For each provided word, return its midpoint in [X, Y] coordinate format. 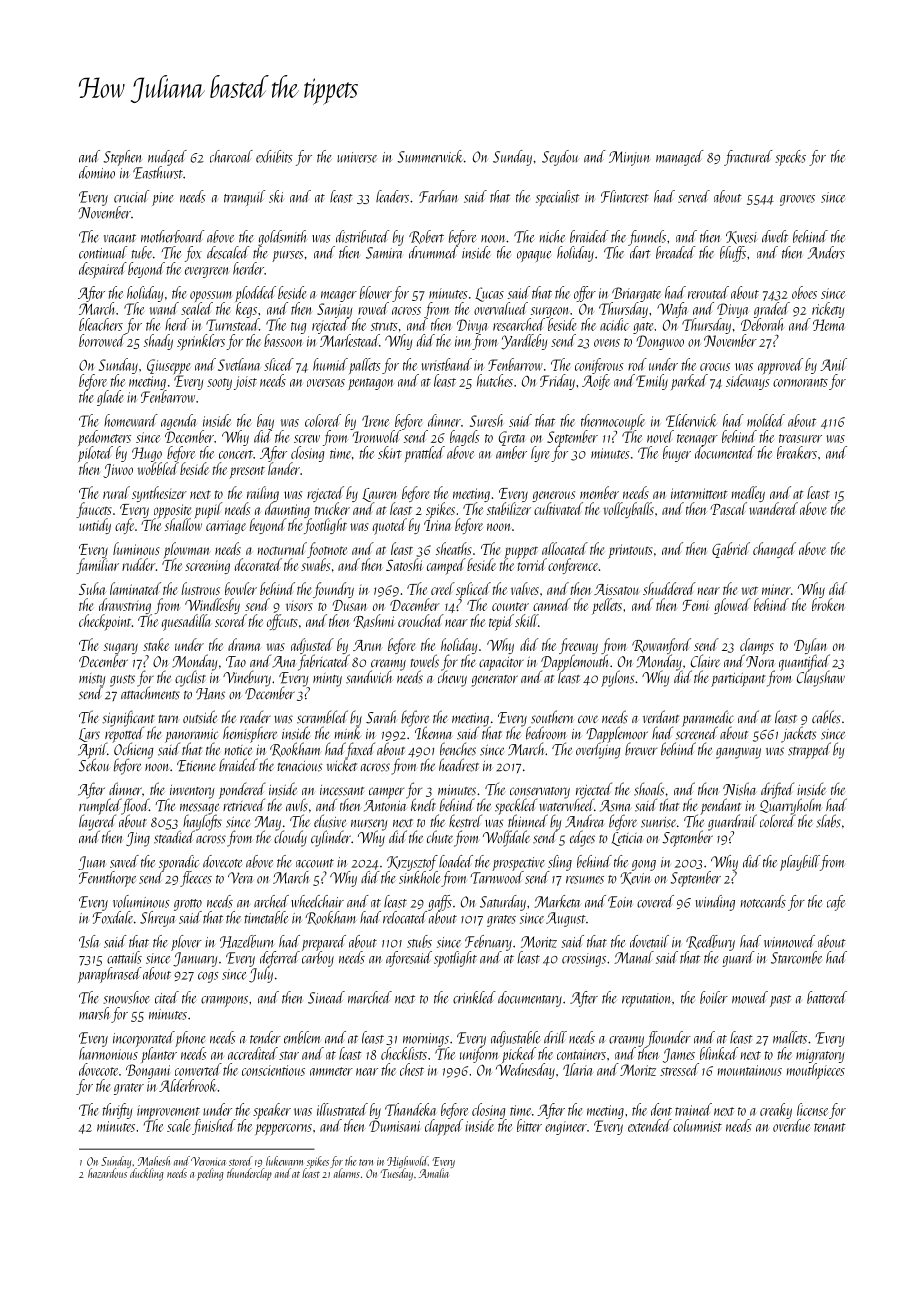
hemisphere [250, 734]
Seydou [560, 158]
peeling [210, 1174]
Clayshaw [821, 678]
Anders [826, 252]
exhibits [274, 156]
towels [425, 661]
